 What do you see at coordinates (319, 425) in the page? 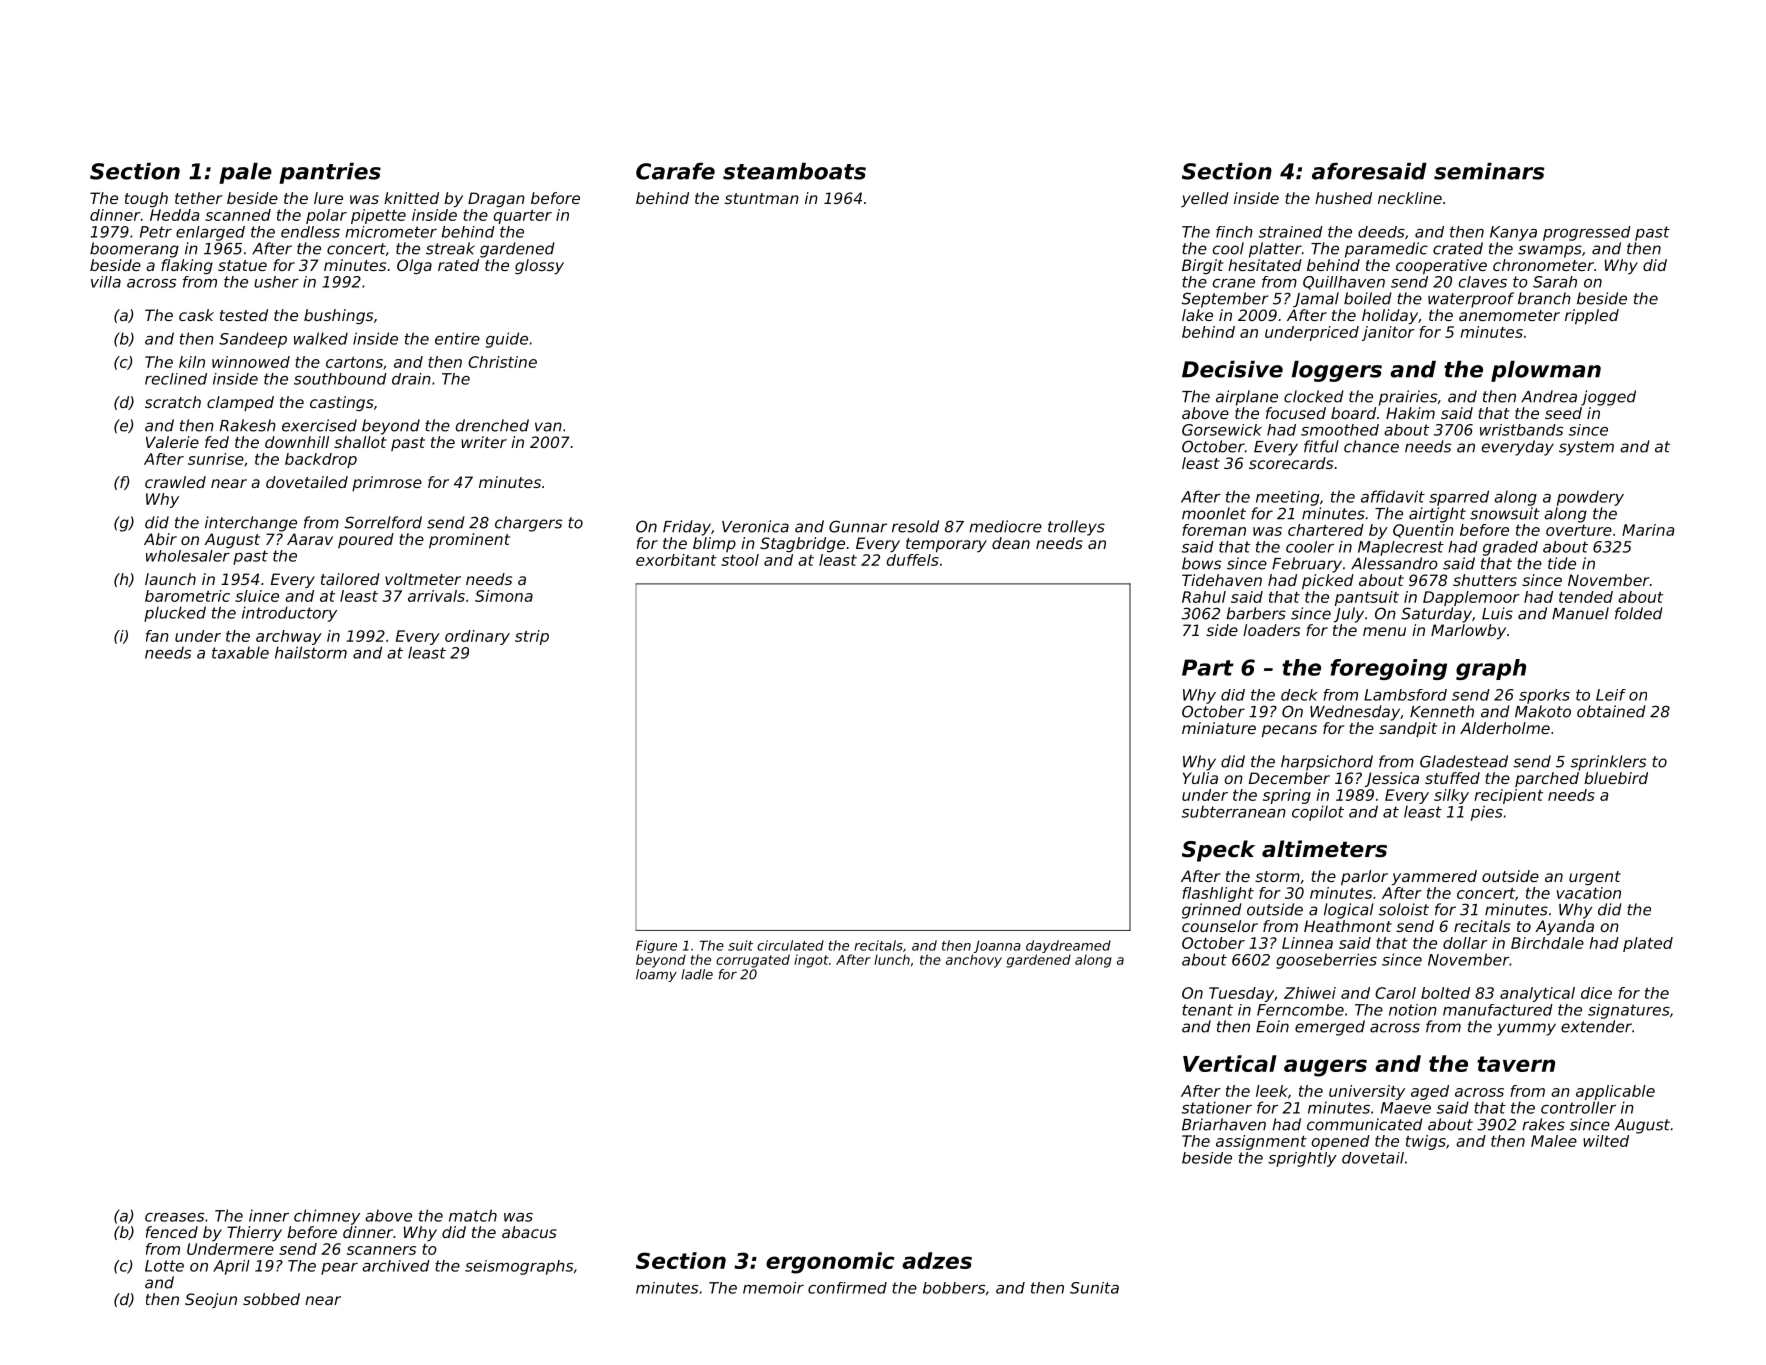
I see `exercised` at bounding box center [319, 425].
